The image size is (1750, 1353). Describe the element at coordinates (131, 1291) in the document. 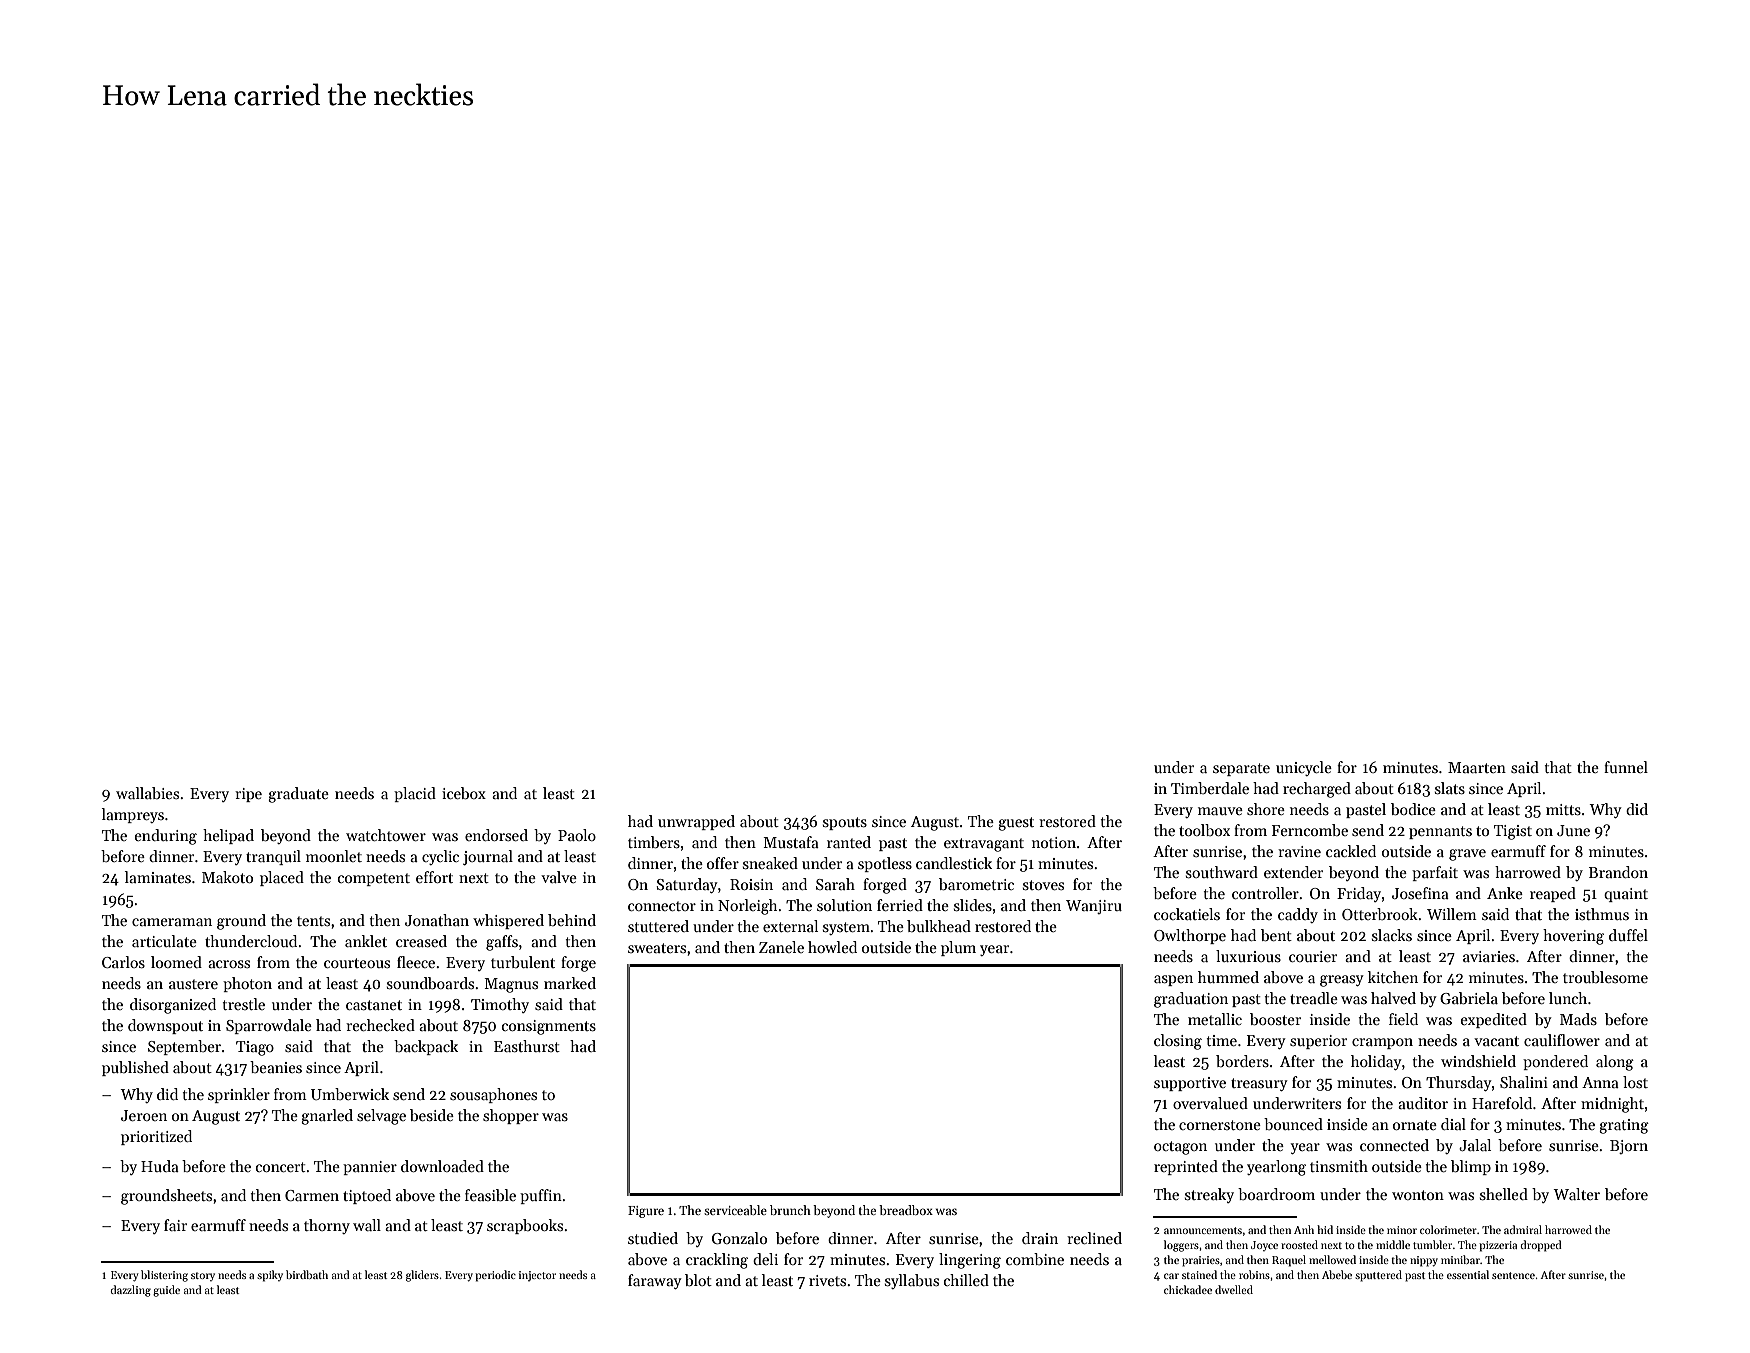

I see `dazzling` at that location.
